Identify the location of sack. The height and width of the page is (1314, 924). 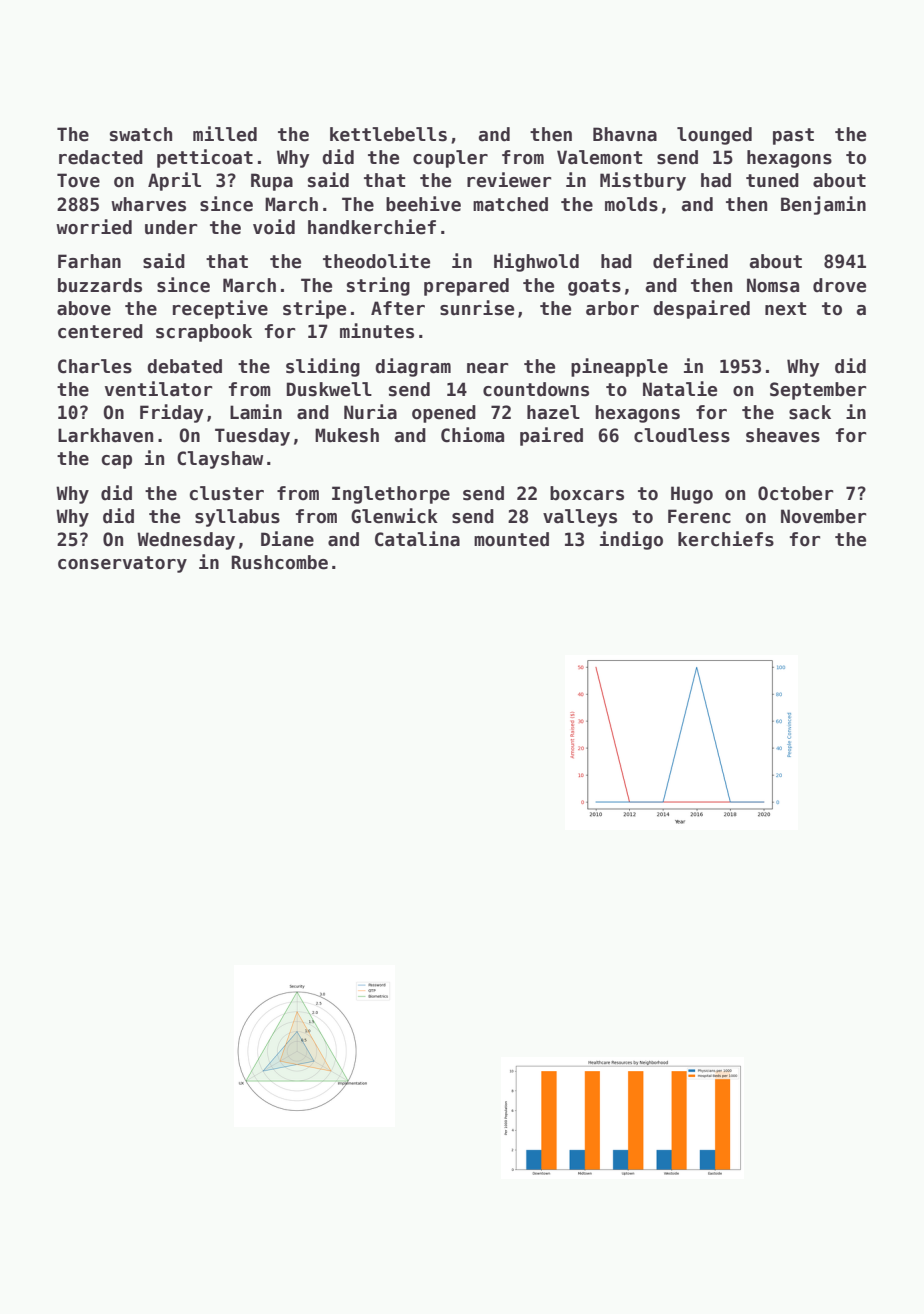
(810, 412).
